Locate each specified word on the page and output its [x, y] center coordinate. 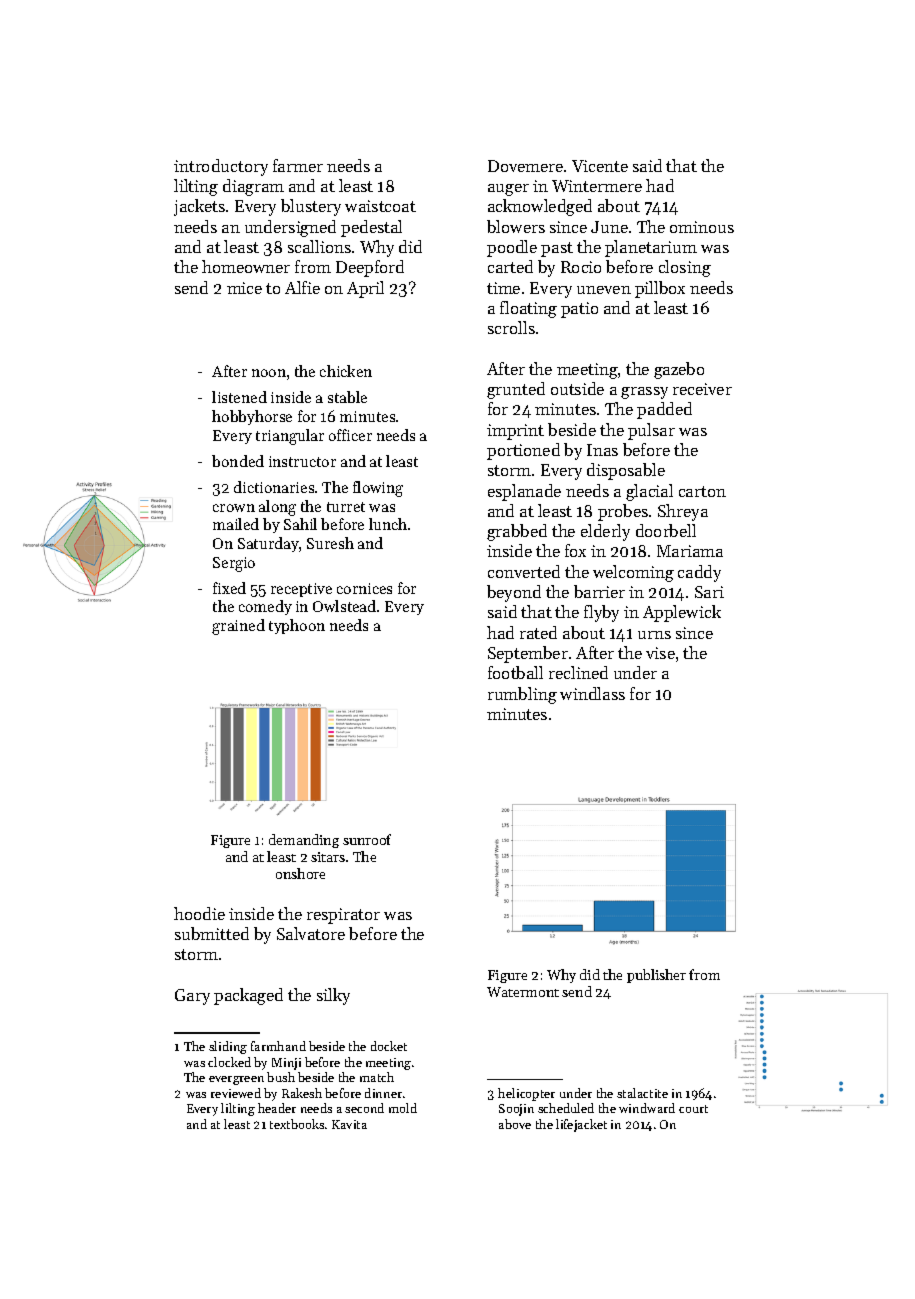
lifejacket [581, 1125]
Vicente [600, 166]
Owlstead [344, 606]
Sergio [234, 564]
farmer [298, 165]
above [515, 1124]
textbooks [297, 1124]
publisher [656, 976]
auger [508, 190]
